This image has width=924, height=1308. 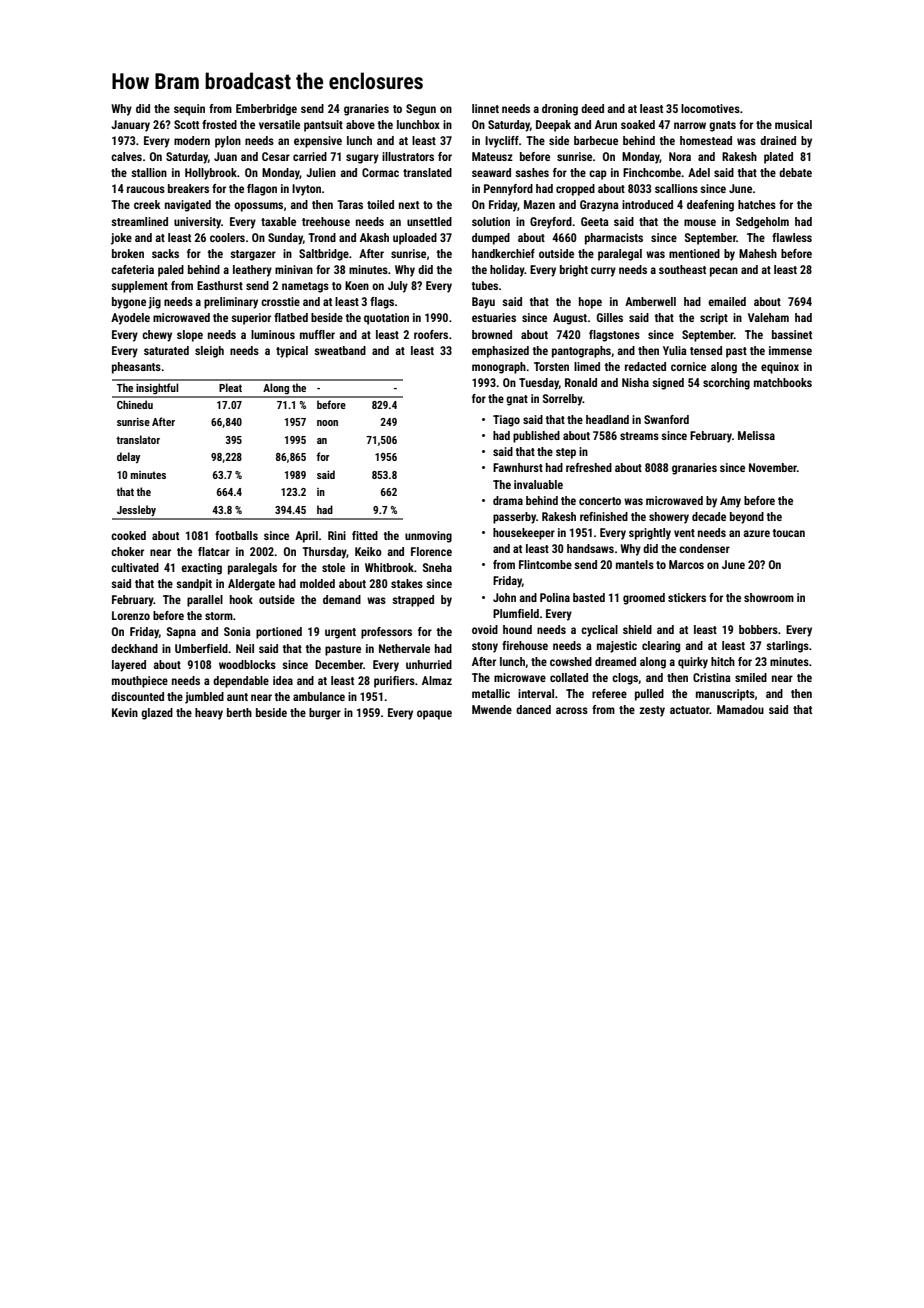 What do you see at coordinates (126, 156) in the image?
I see `calves` at bounding box center [126, 156].
